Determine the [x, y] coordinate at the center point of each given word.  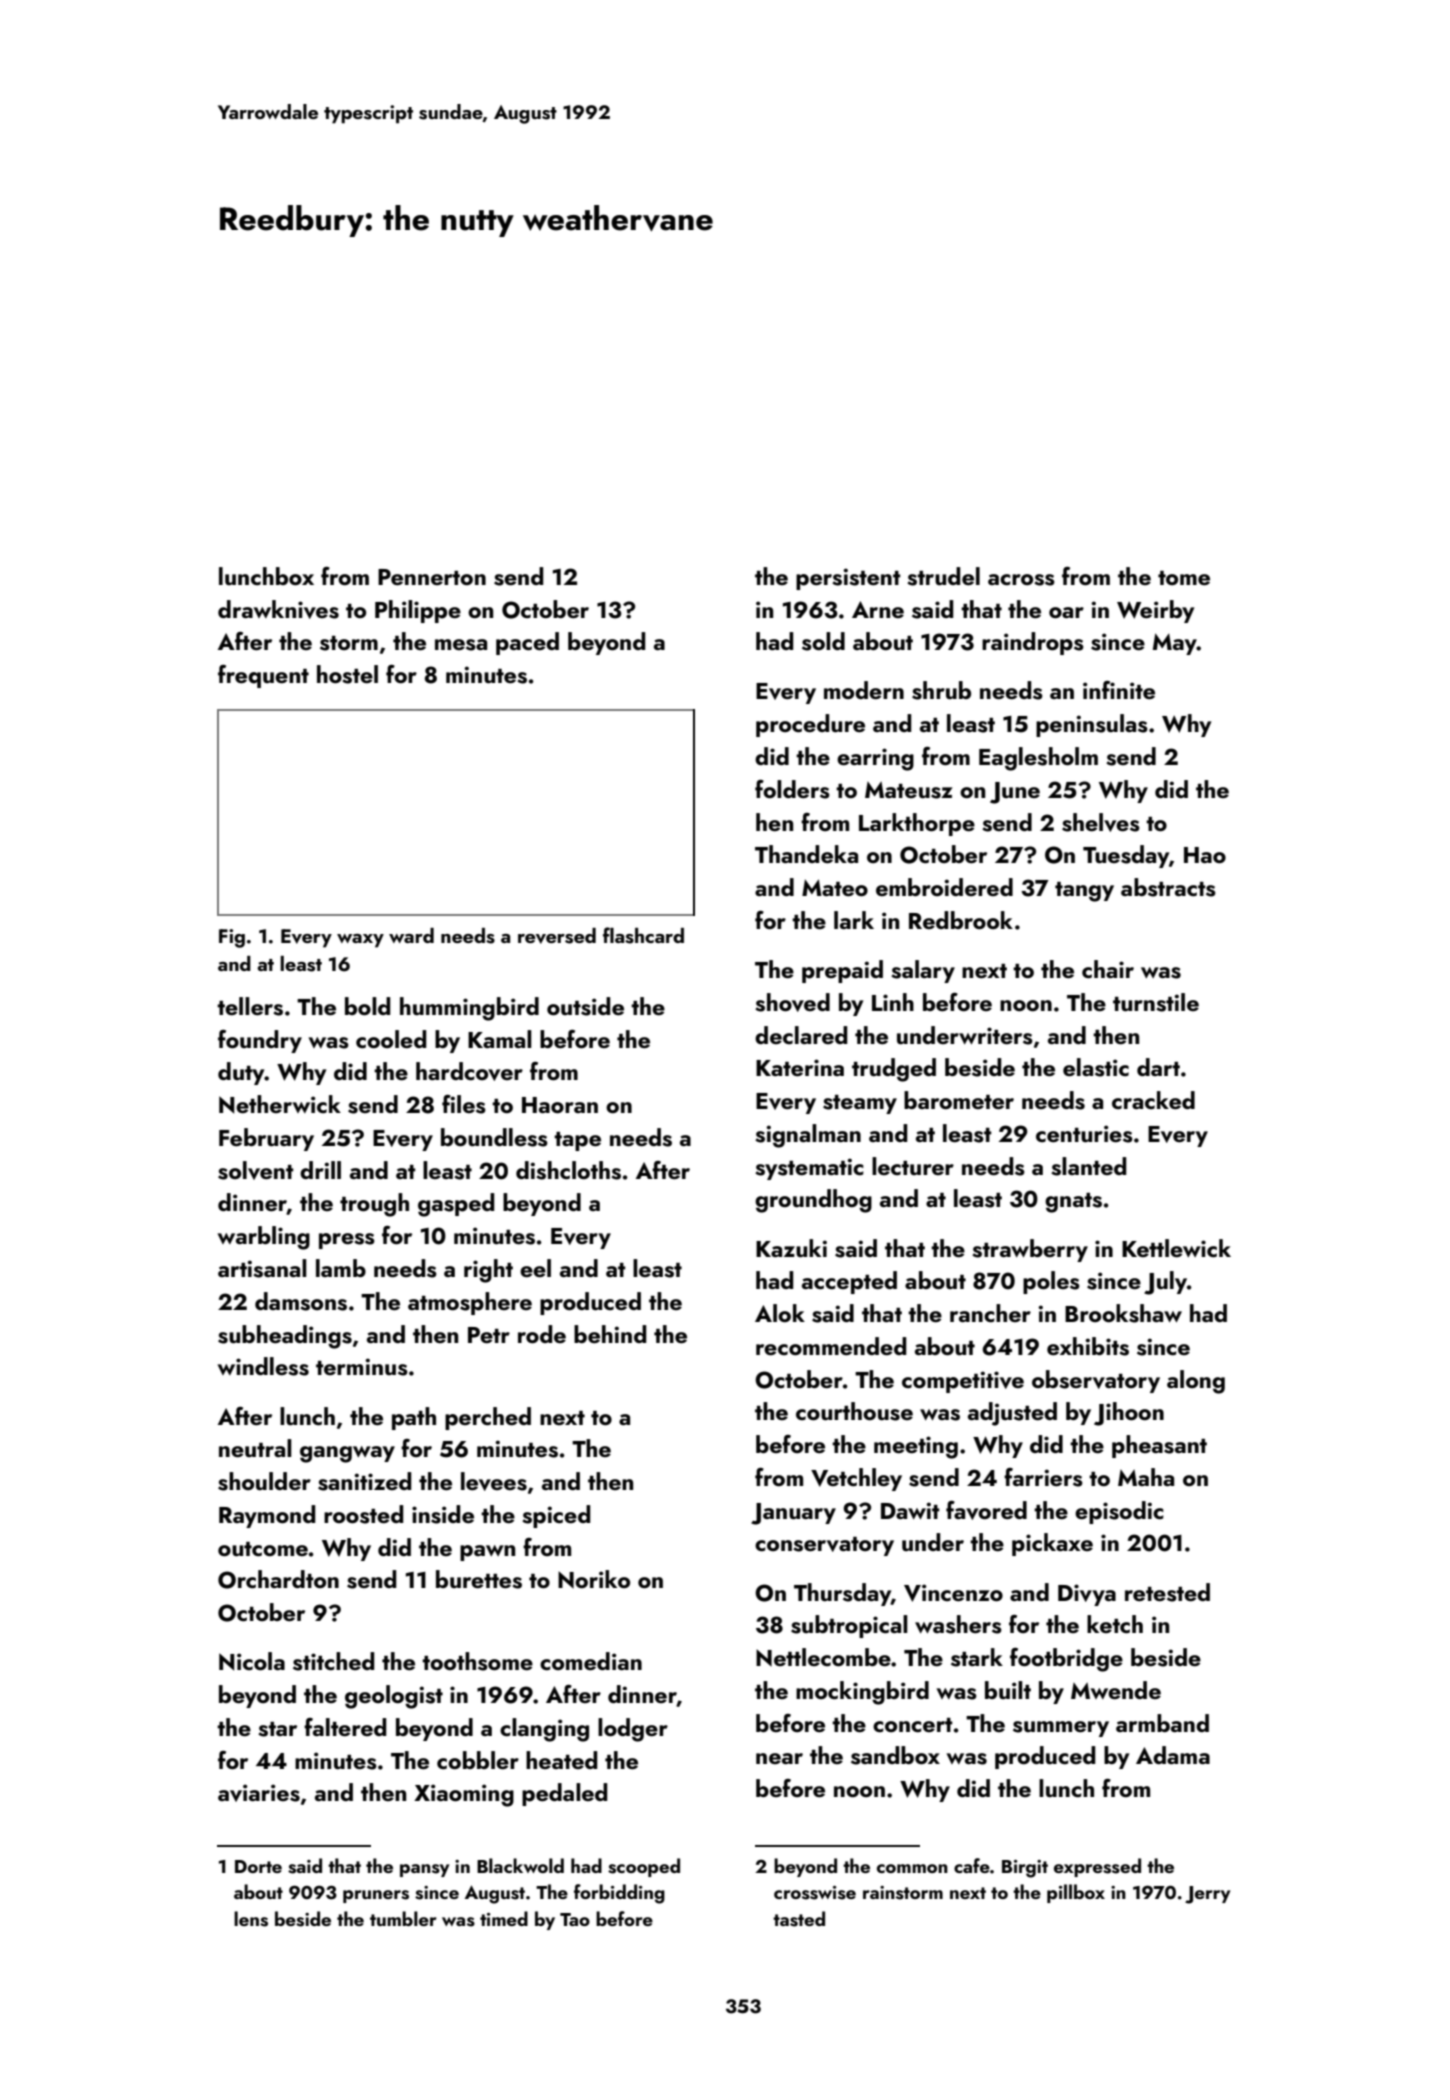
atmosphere [470, 1303]
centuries [1084, 1134]
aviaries [259, 1793]
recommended [831, 1346]
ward [411, 935]
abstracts [1168, 887]
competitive [963, 1382]
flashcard [643, 935]
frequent [263, 676]
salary [923, 971]
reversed [557, 936]
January [793, 1514]
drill [320, 1170]
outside [585, 1006]
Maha [1146, 1477]
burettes [479, 1579]
